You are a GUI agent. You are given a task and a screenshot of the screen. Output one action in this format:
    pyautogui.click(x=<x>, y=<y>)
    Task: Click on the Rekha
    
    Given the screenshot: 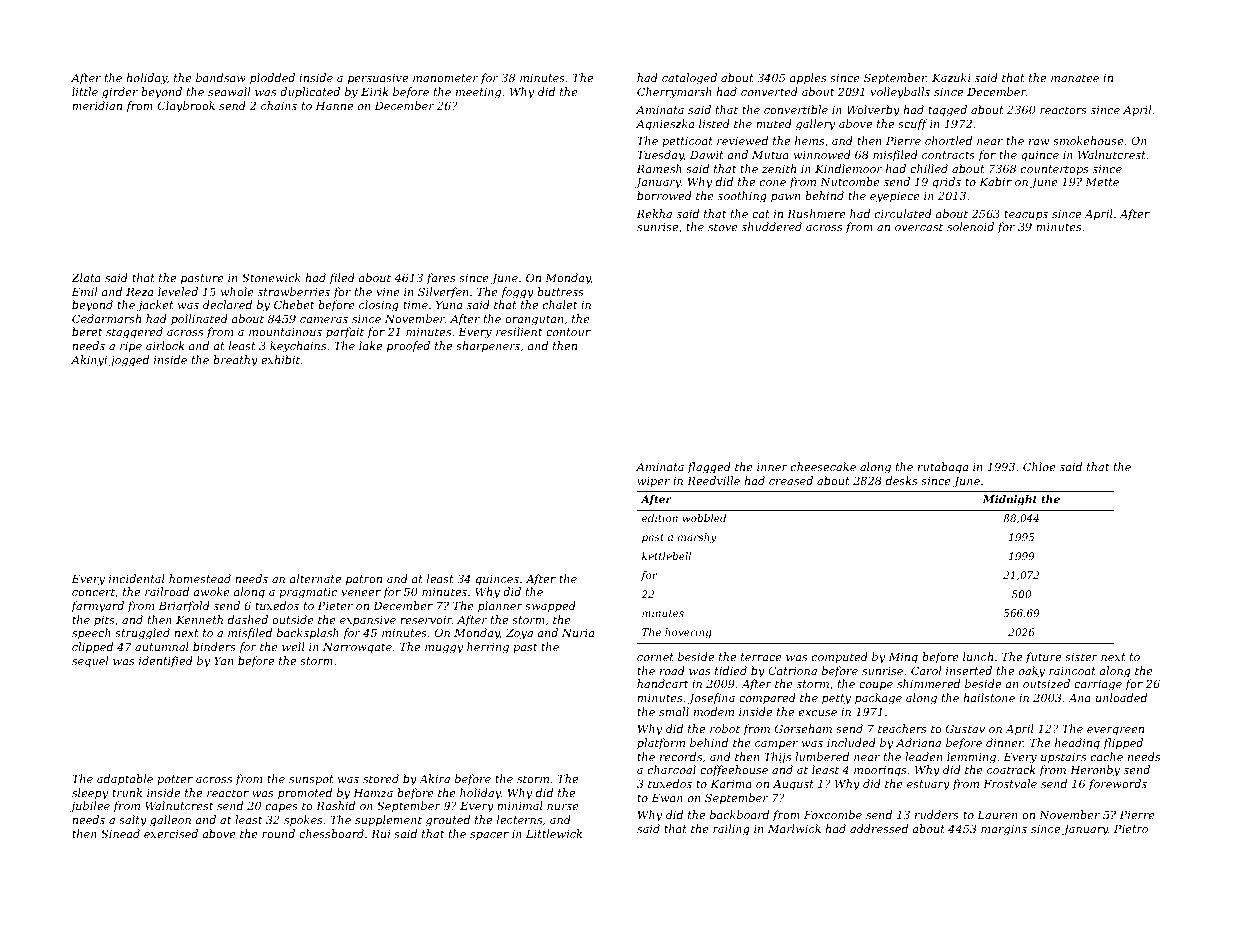 What is the action you would take?
    pyautogui.click(x=654, y=213)
